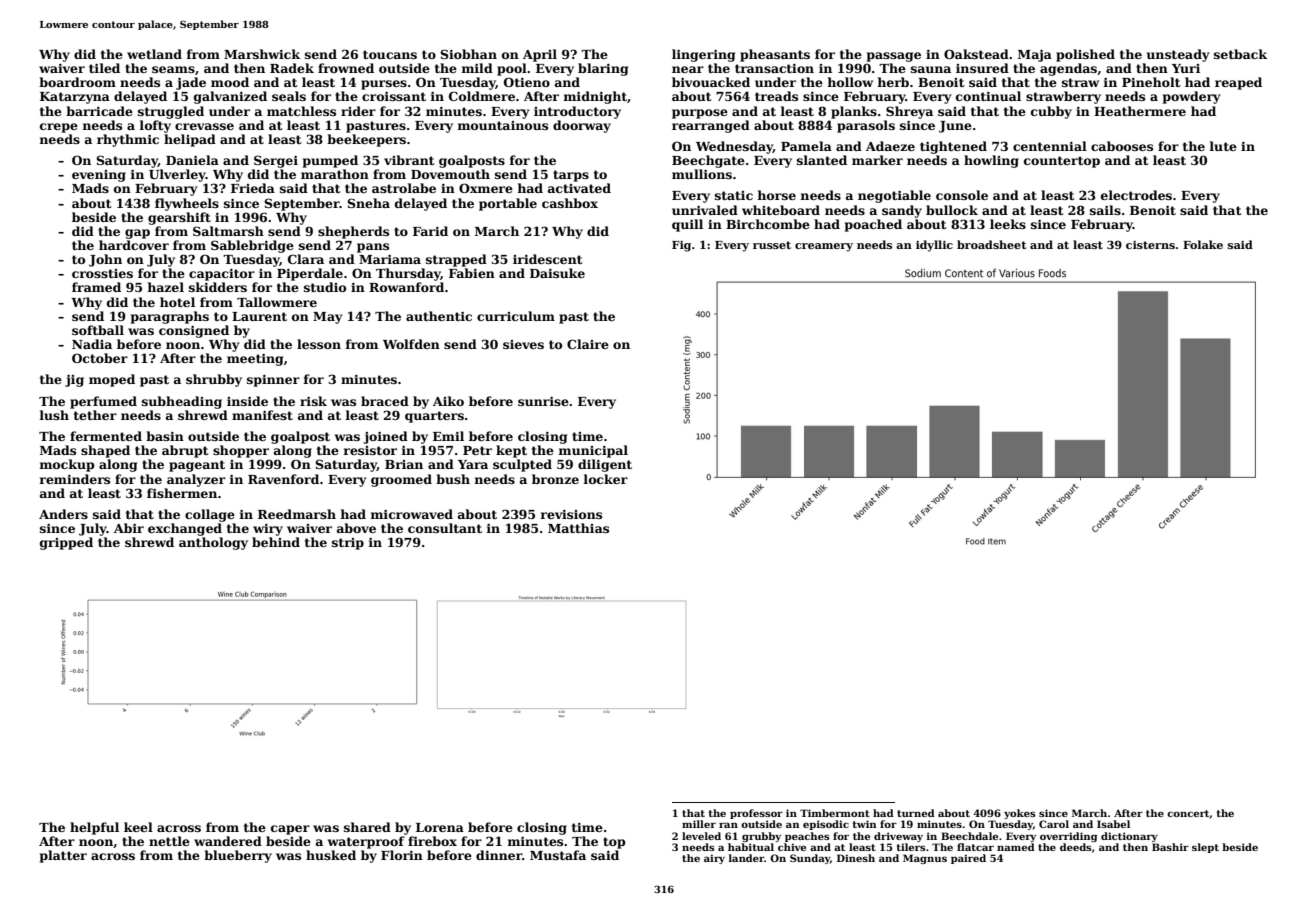 Image resolution: width=1308 pixels, height=924 pixels. What do you see at coordinates (756, 814) in the image?
I see `professor` at bounding box center [756, 814].
